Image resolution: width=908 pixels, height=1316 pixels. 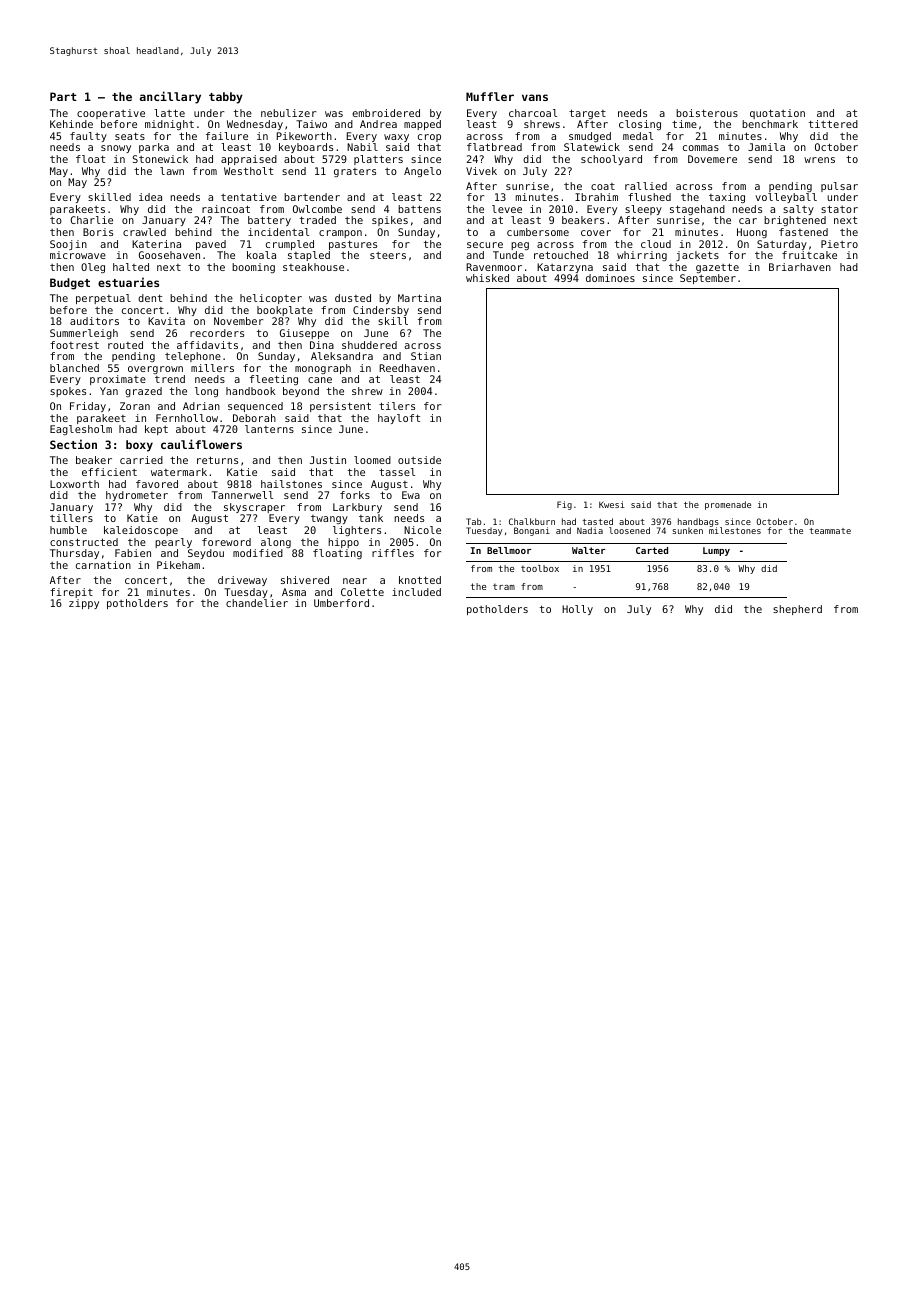 I want to click on Holly, so click(x=577, y=610).
